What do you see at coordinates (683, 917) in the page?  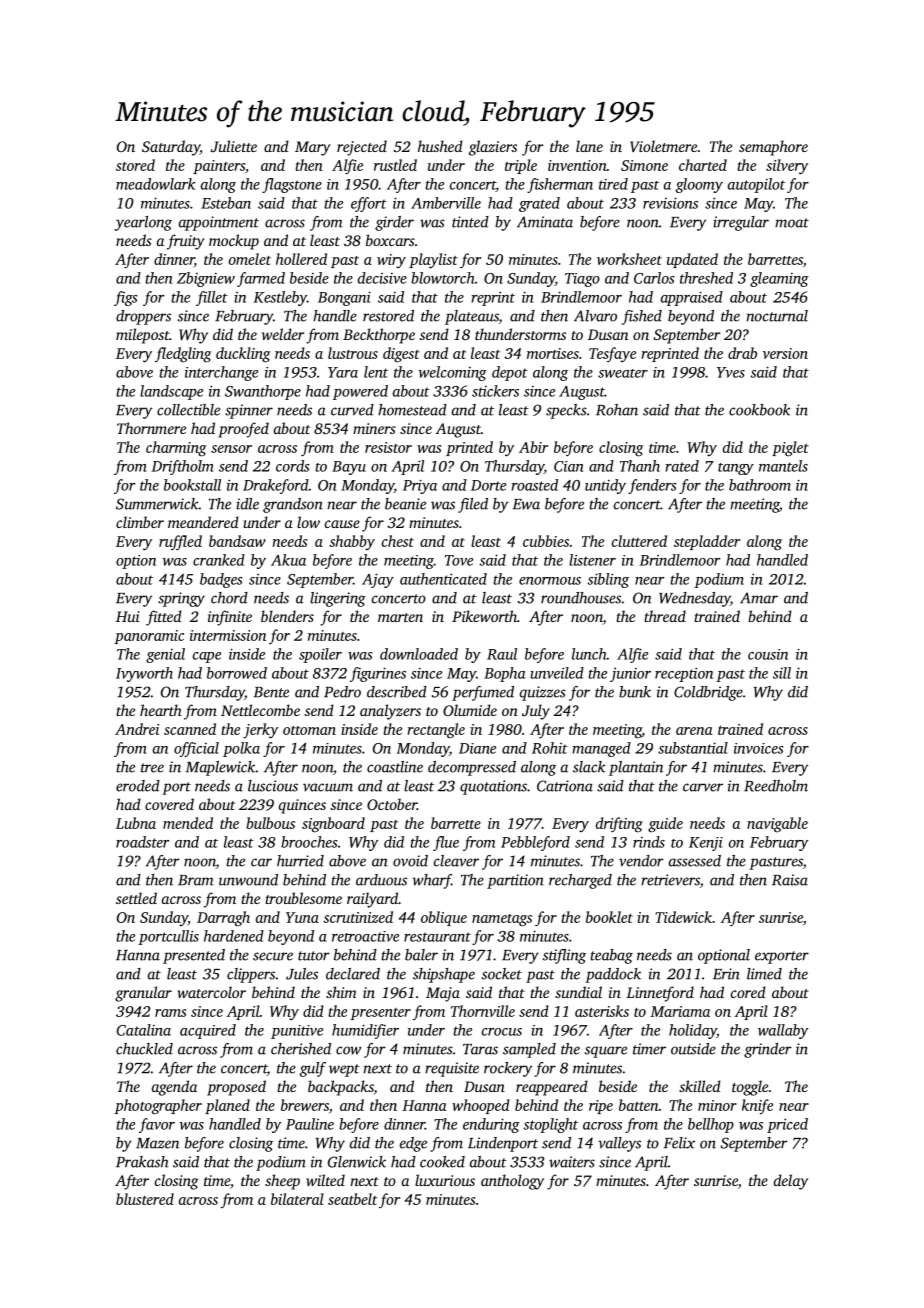 I see `Tidewick` at bounding box center [683, 917].
